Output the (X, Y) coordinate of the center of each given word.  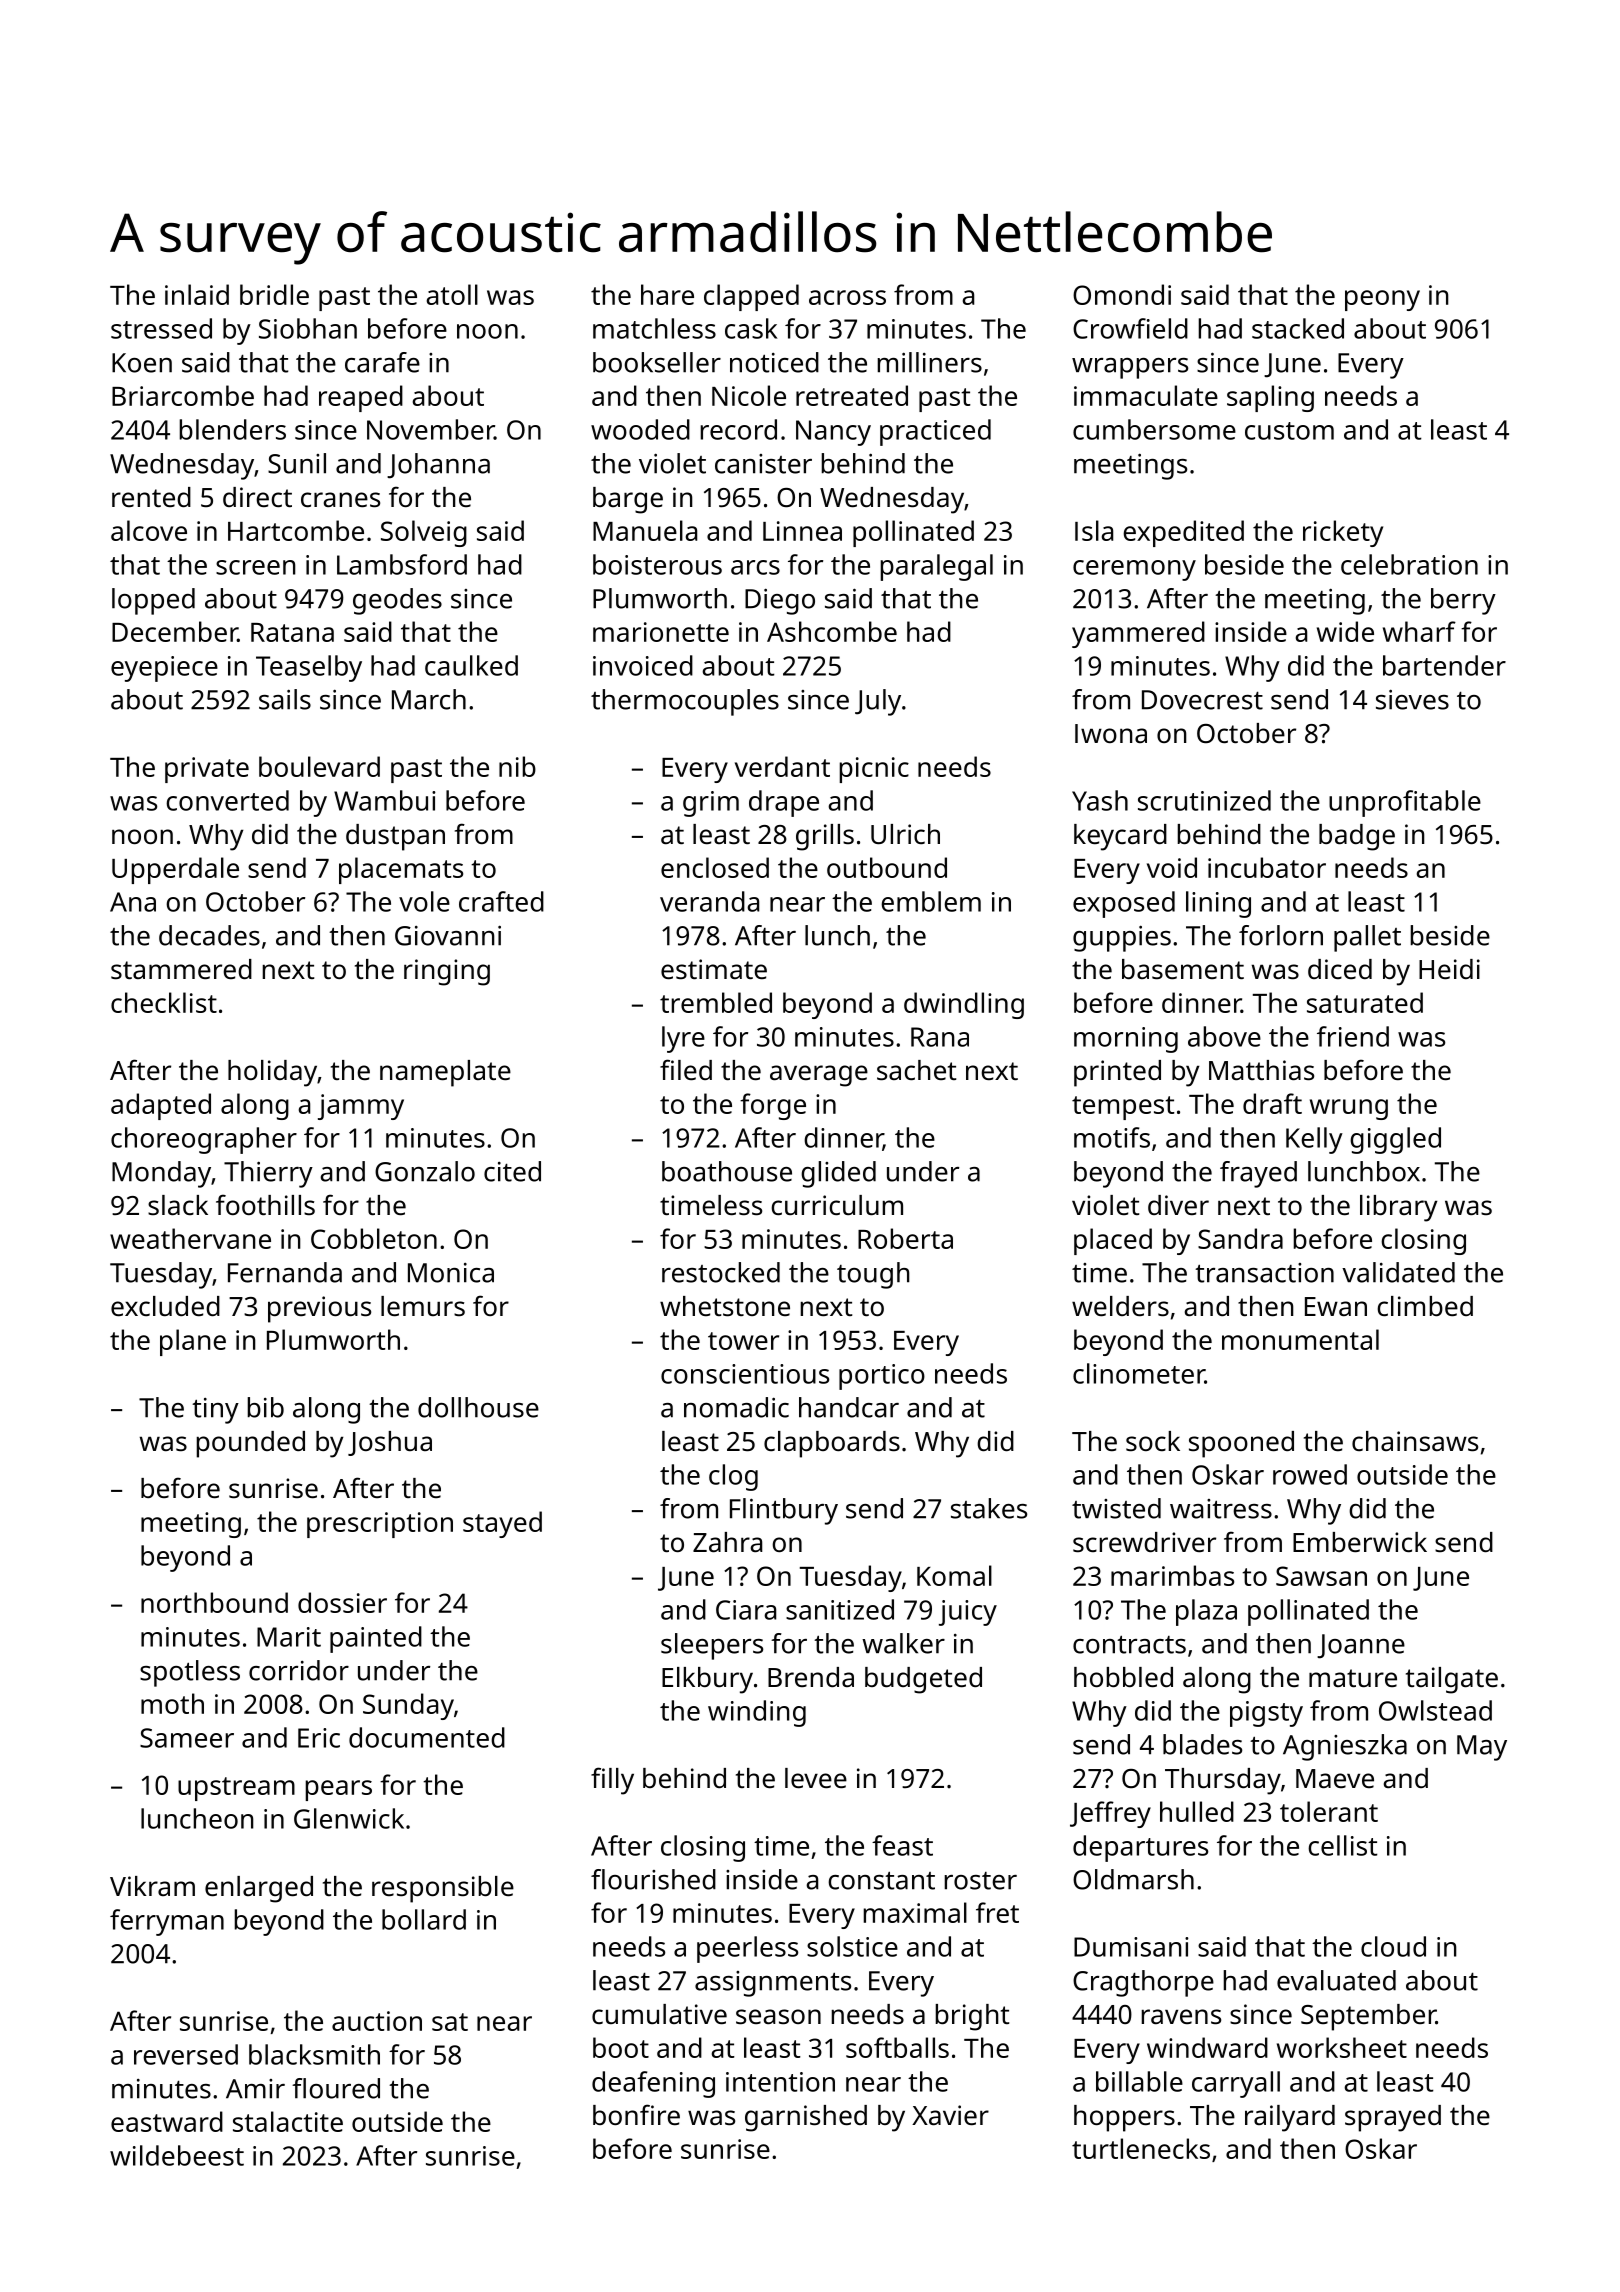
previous (319, 1309)
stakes (989, 1508)
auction (377, 2021)
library (1399, 1208)
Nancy (833, 433)
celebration (1409, 564)
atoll (452, 294)
